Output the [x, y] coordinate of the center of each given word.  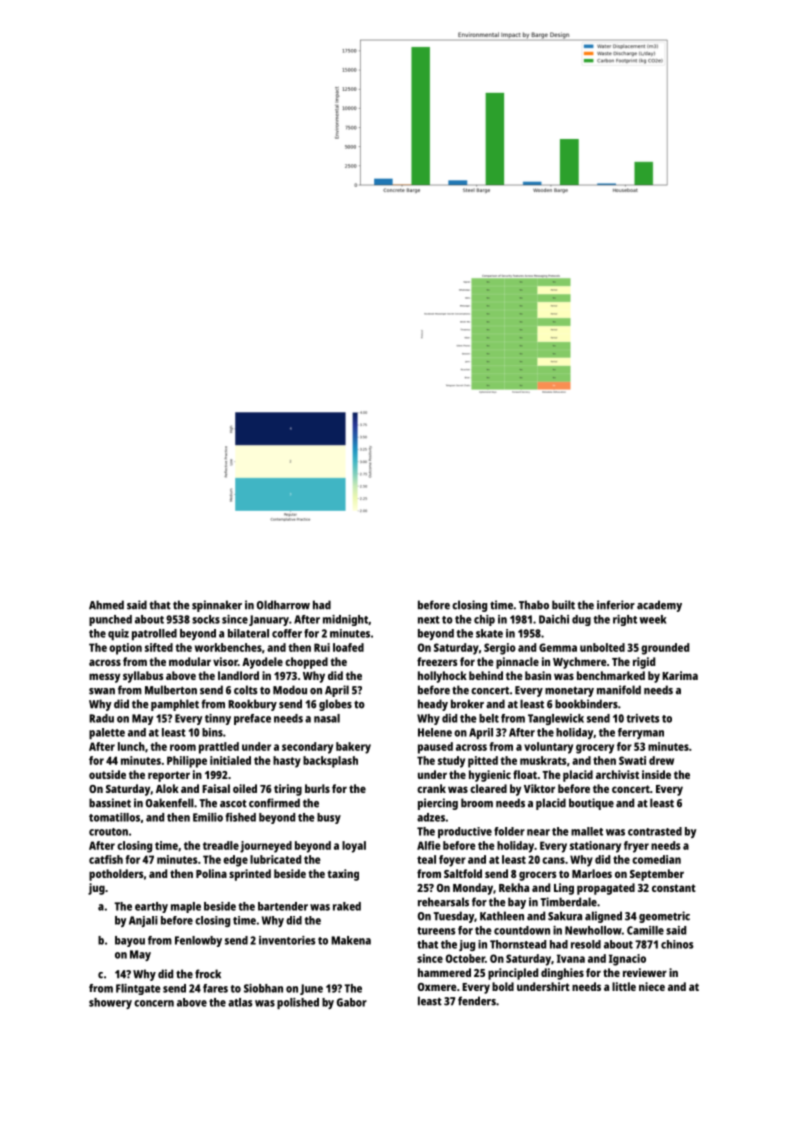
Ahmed [106, 605]
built [563, 605]
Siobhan [263, 988]
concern [154, 1003]
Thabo [534, 605]
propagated [606, 889]
